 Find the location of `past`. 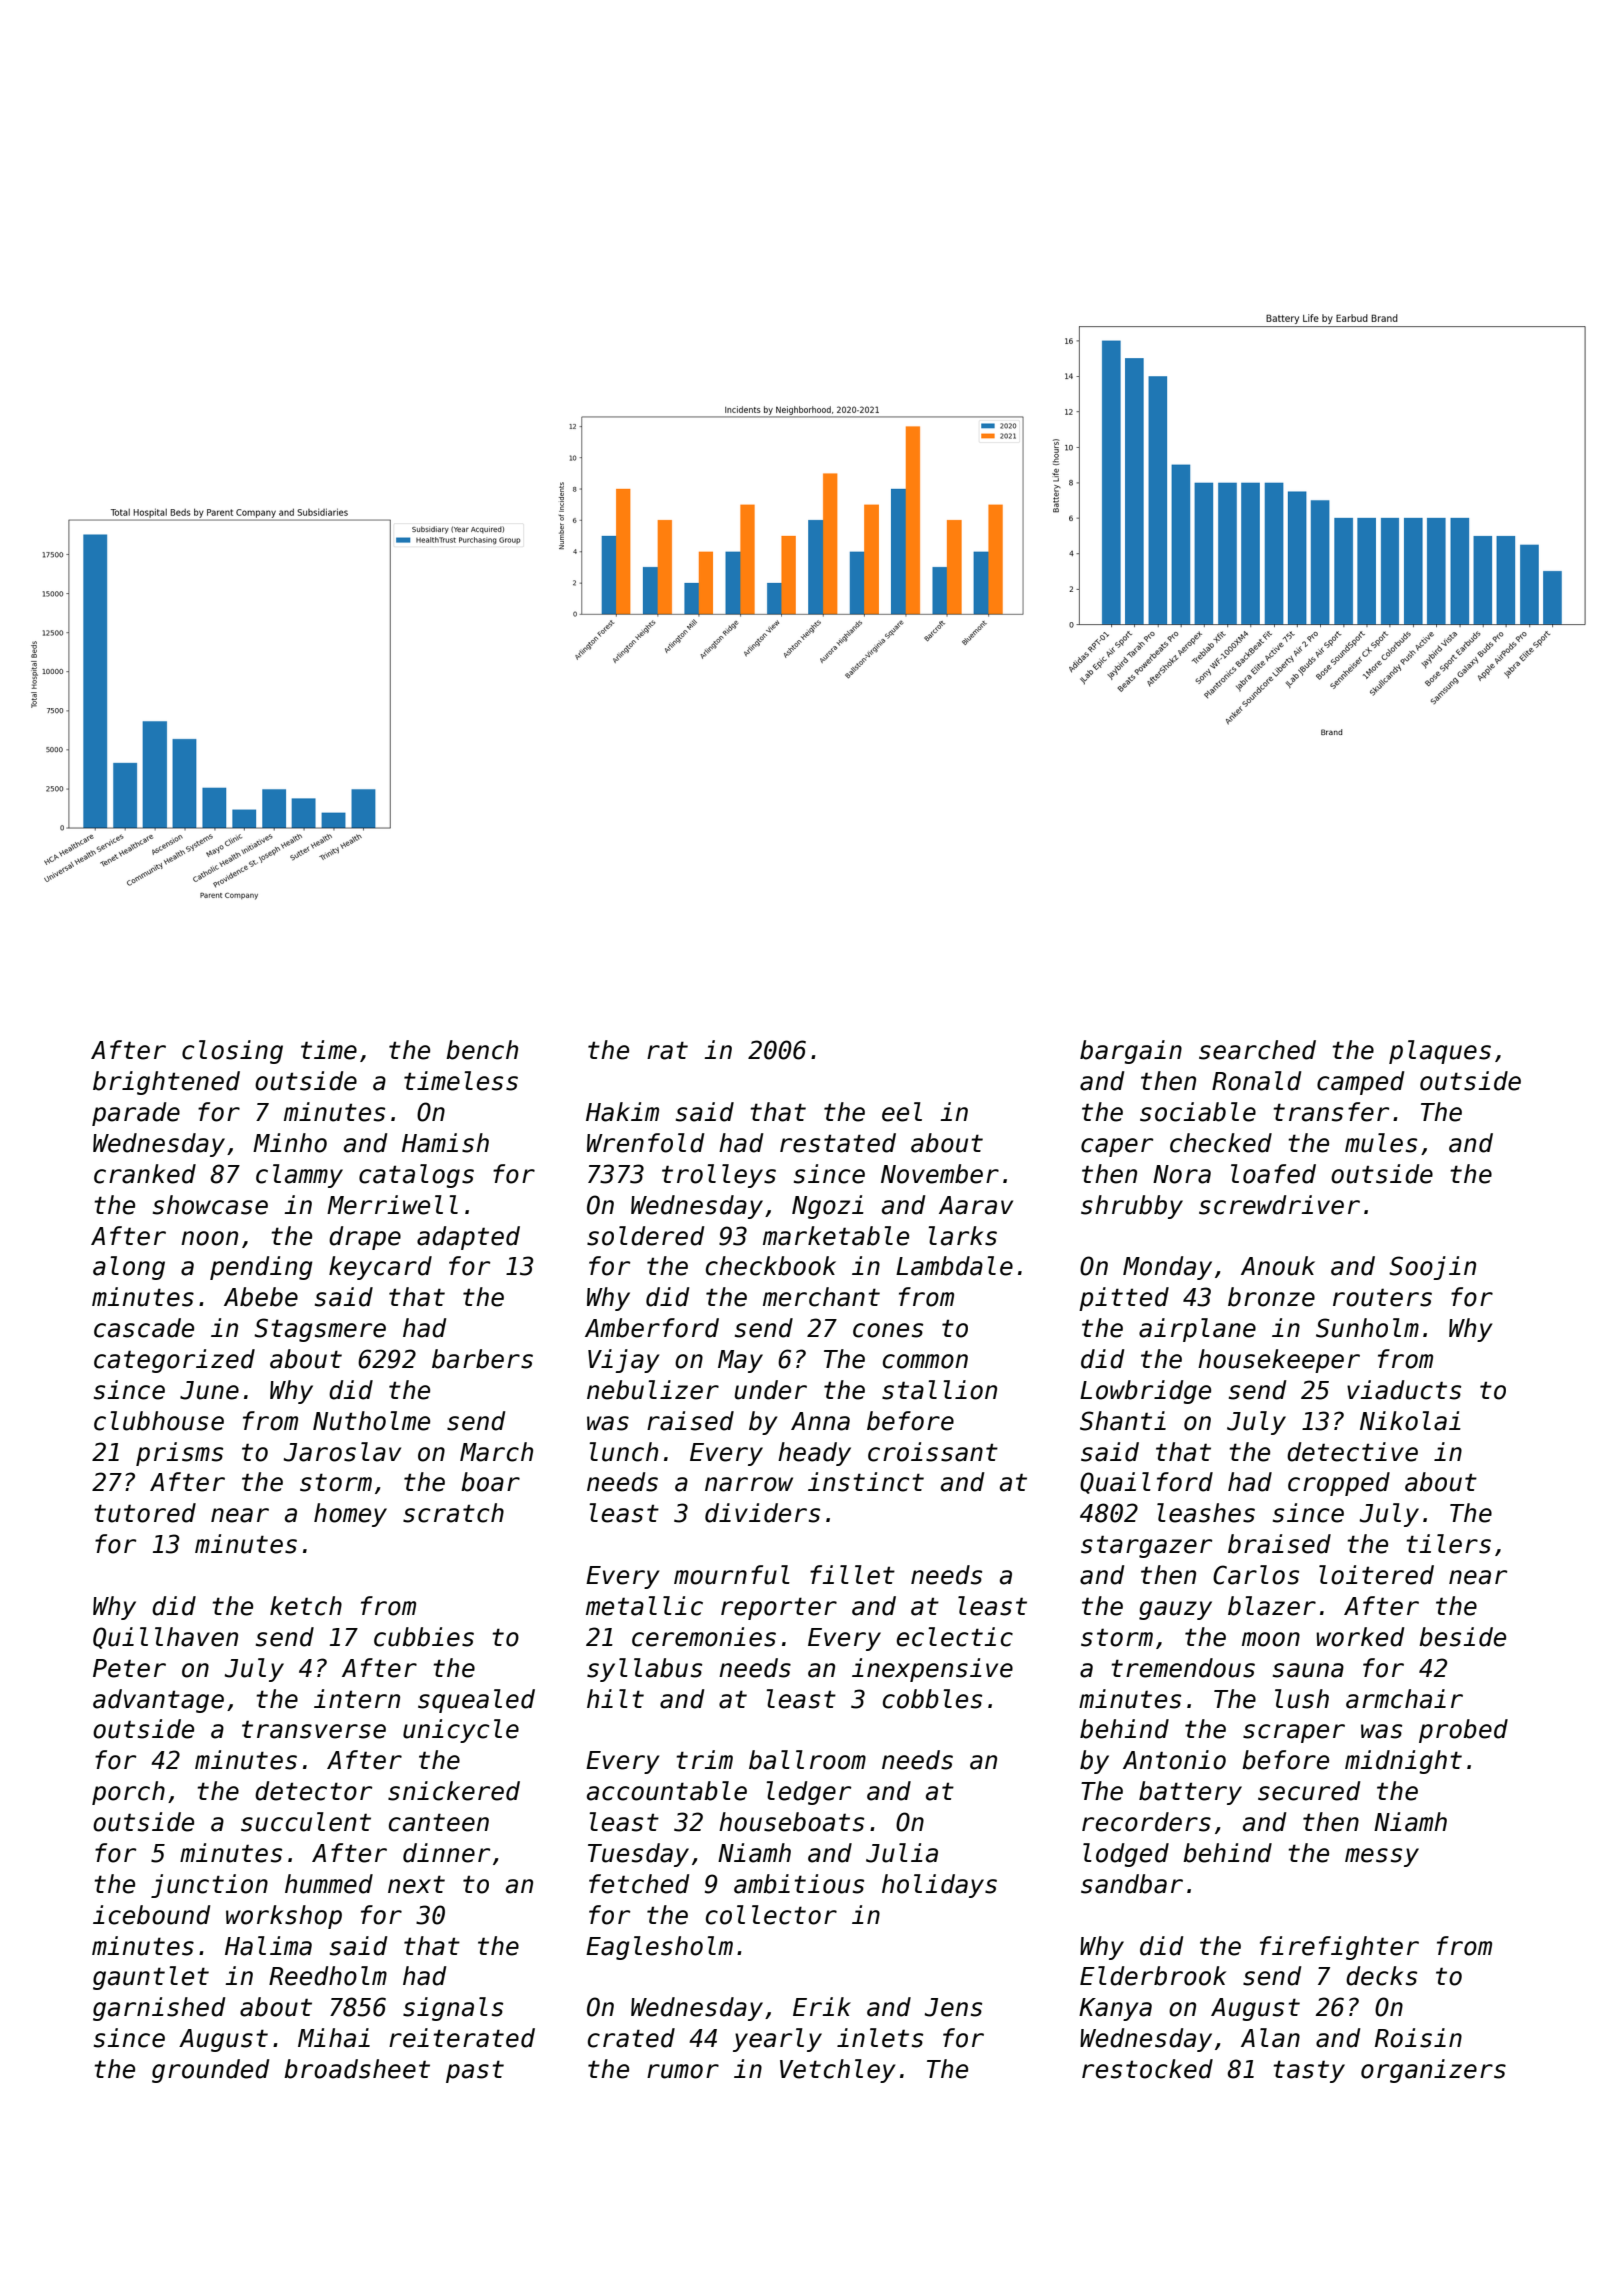

past is located at coordinates (475, 2071).
